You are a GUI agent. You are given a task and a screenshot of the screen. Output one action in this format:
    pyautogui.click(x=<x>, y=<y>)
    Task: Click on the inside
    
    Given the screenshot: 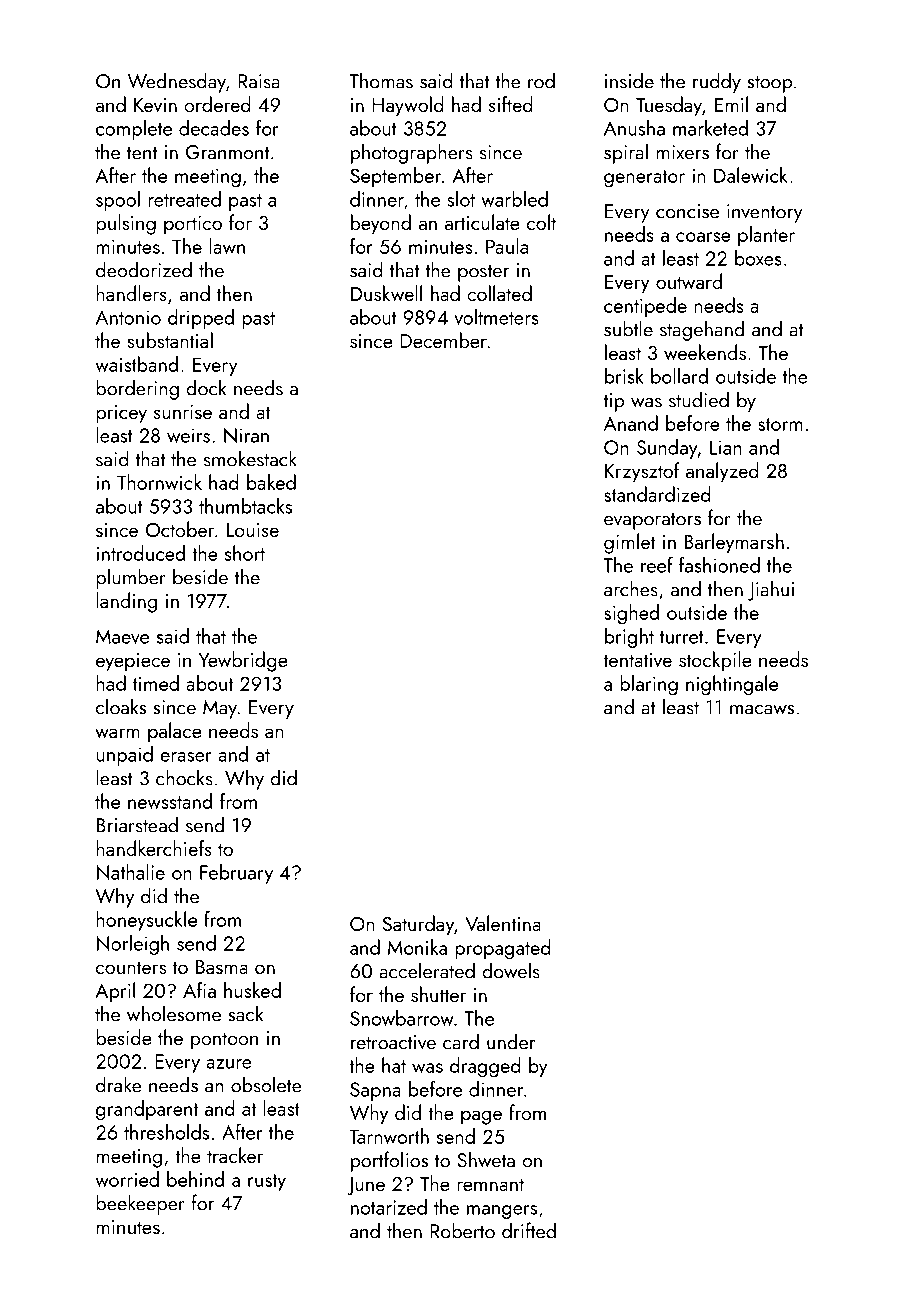 What is the action you would take?
    pyautogui.click(x=629, y=80)
